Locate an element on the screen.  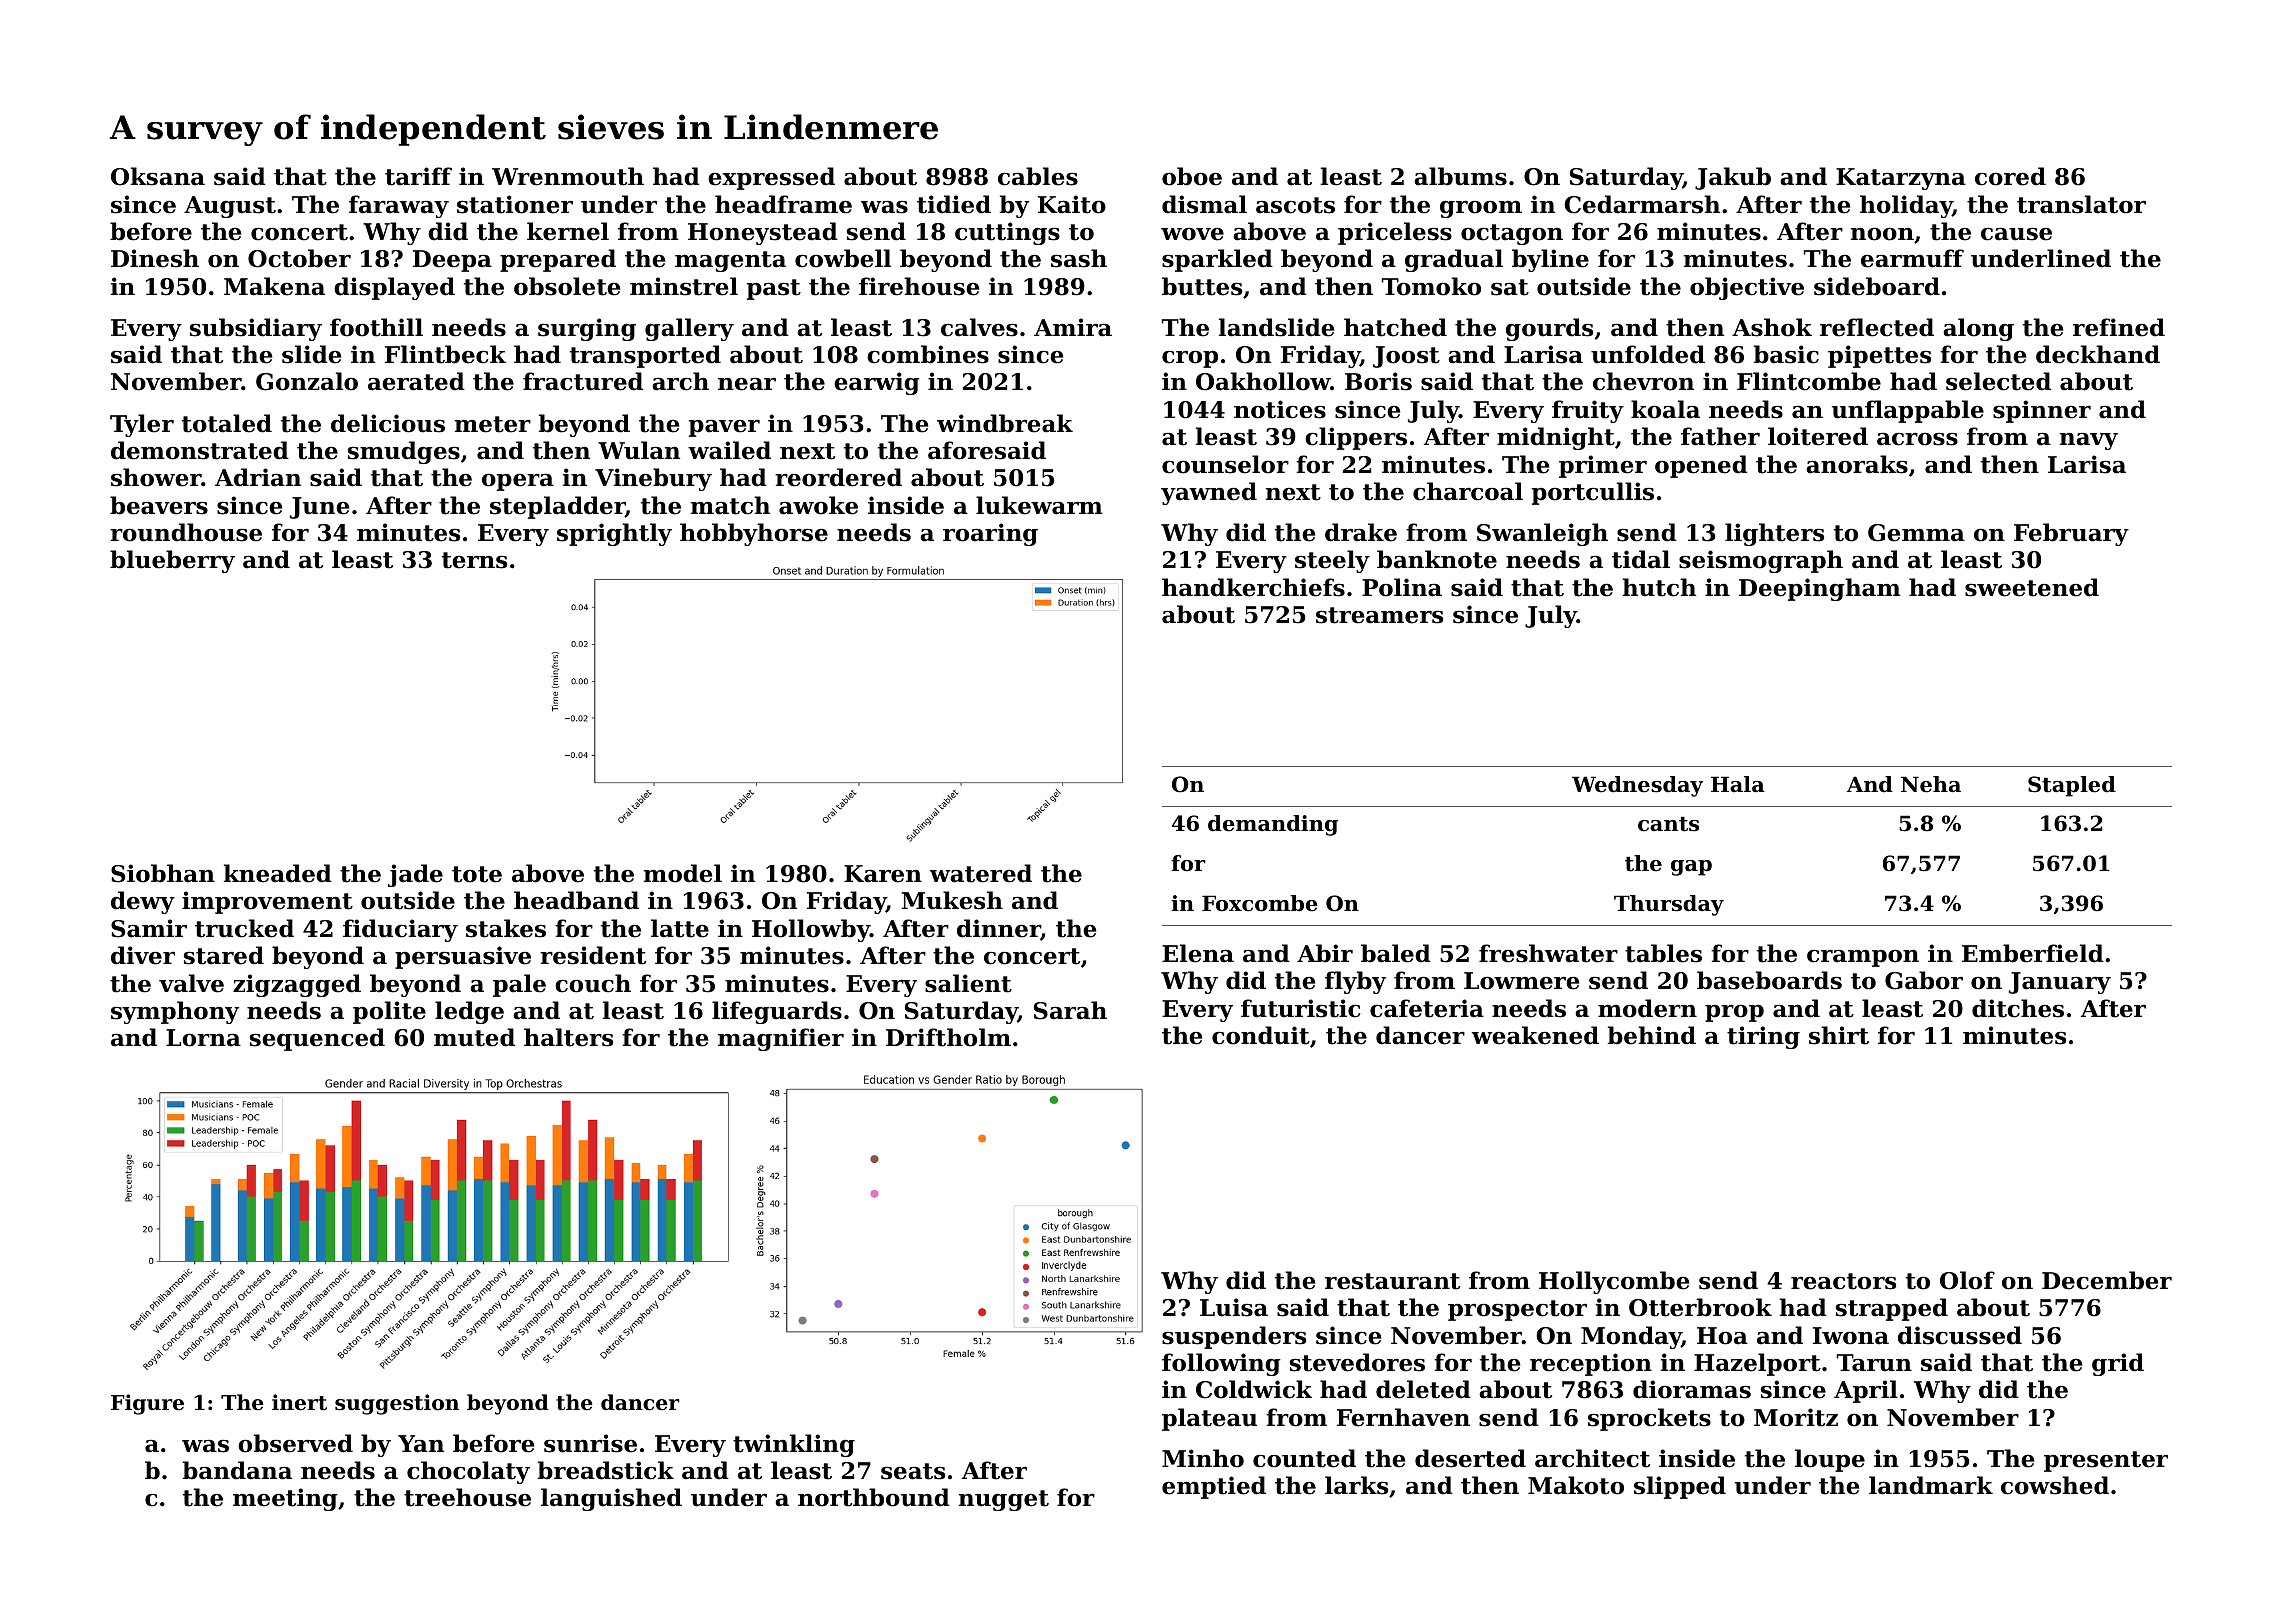
ditches is located at coordinates (2018, 1008).
